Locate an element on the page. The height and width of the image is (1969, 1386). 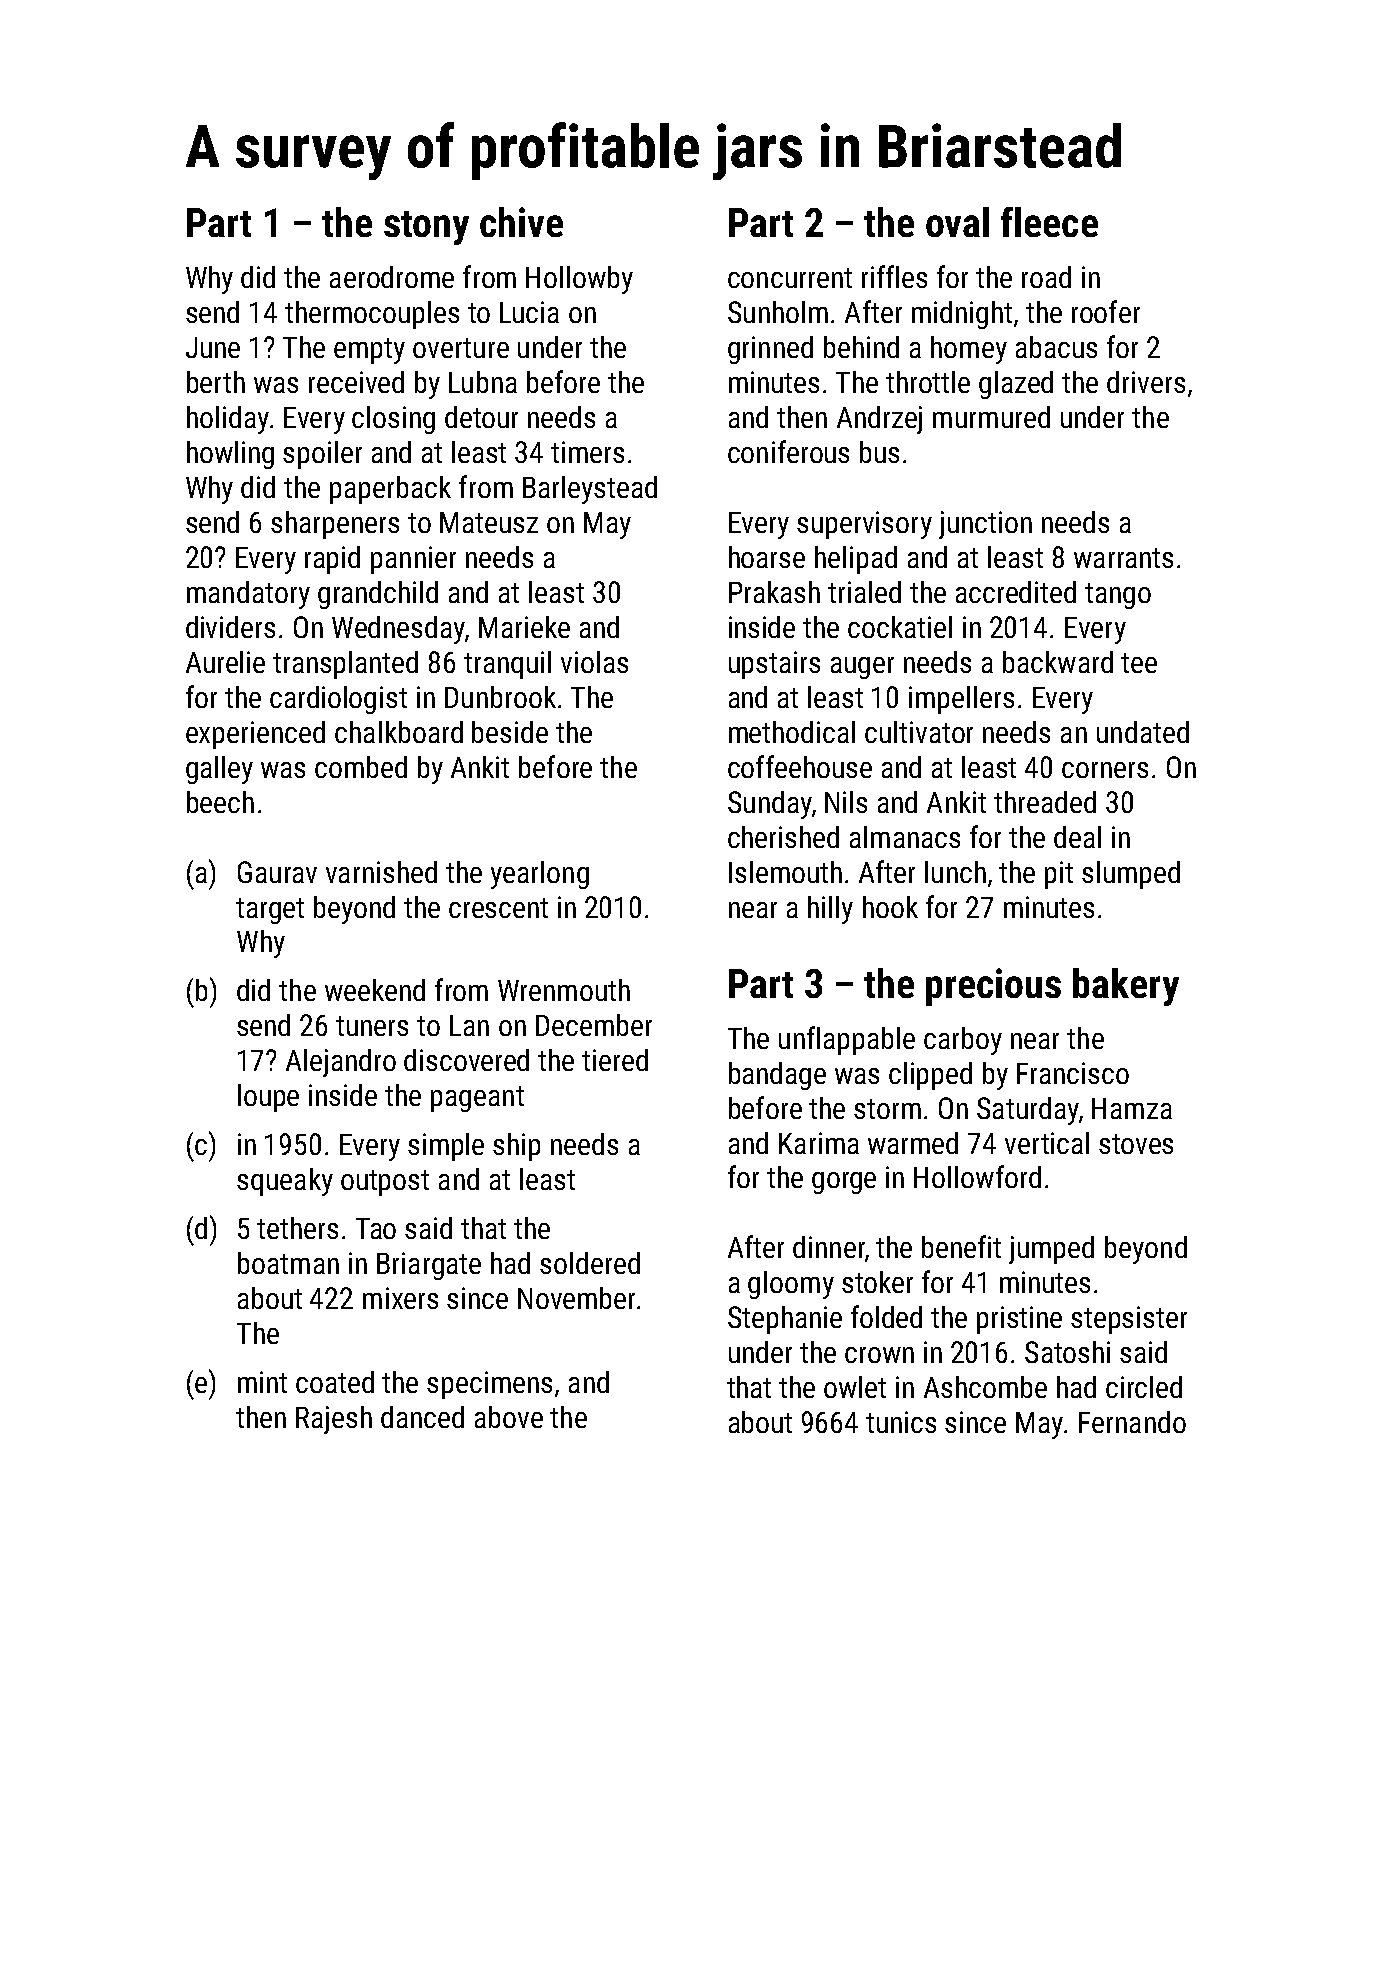
warmed is located at coordinates (913, 1143).
